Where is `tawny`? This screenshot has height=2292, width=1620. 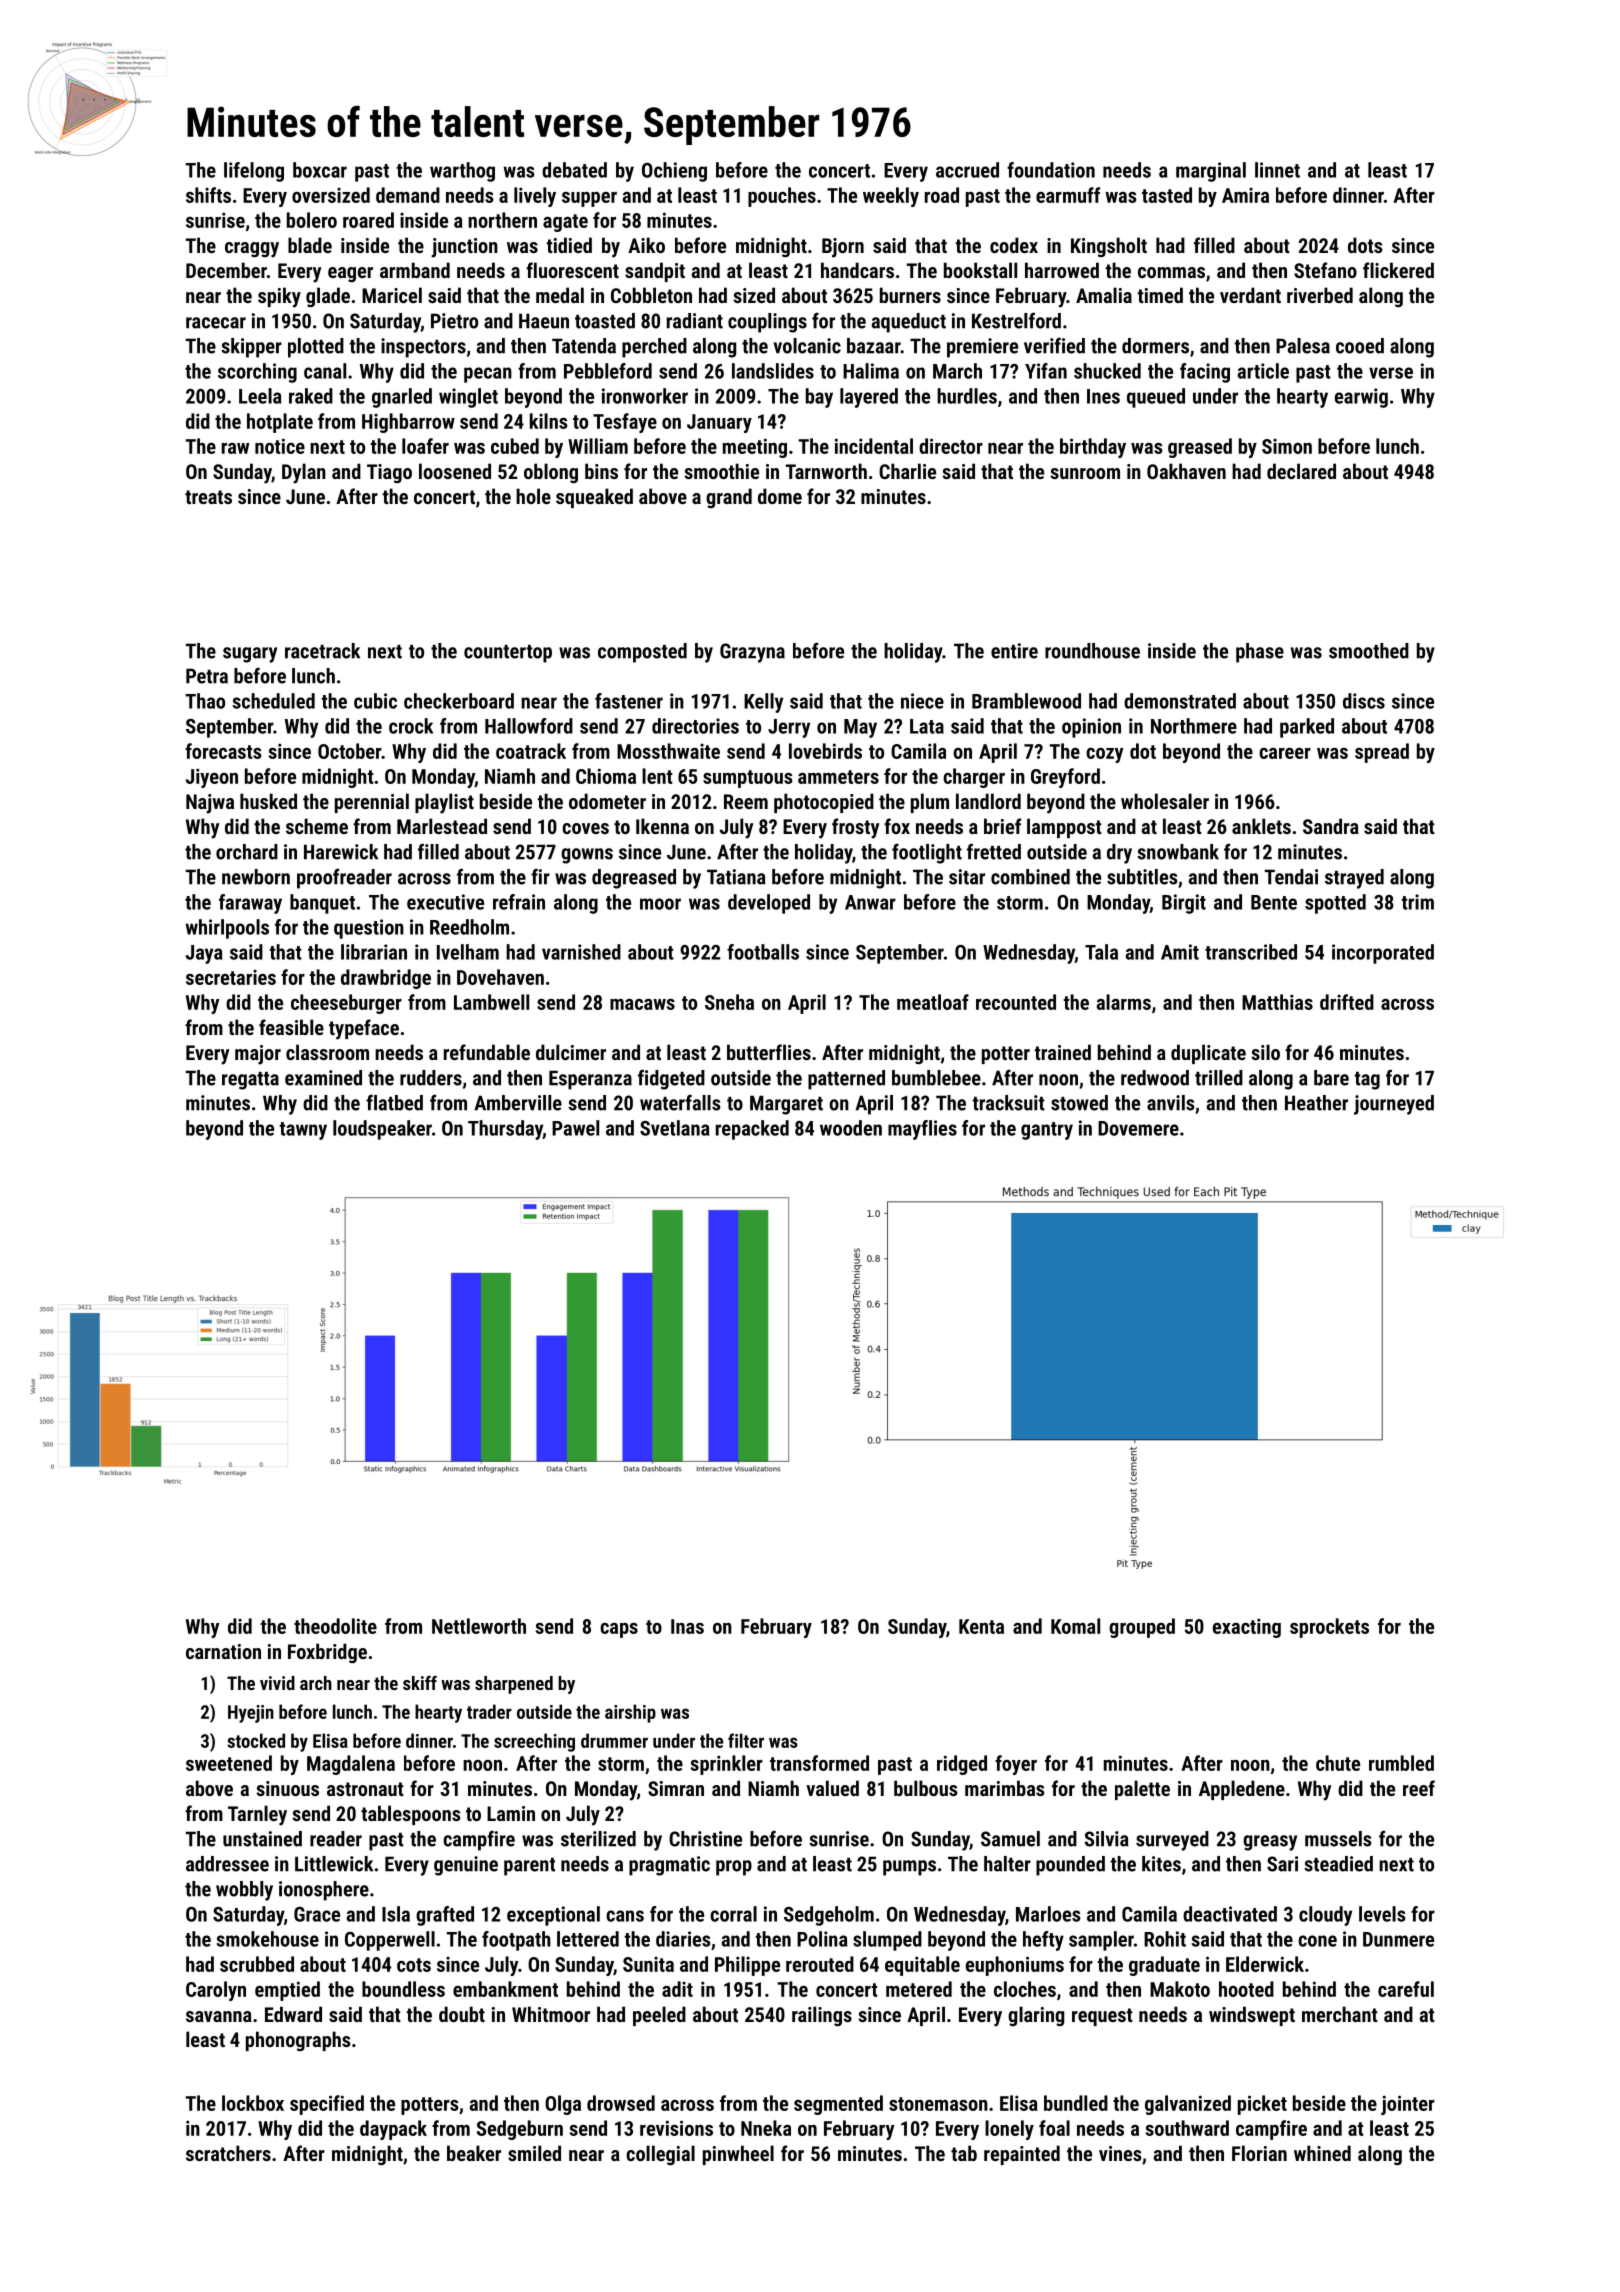
tawny is located at coordinates (303, 1131).
